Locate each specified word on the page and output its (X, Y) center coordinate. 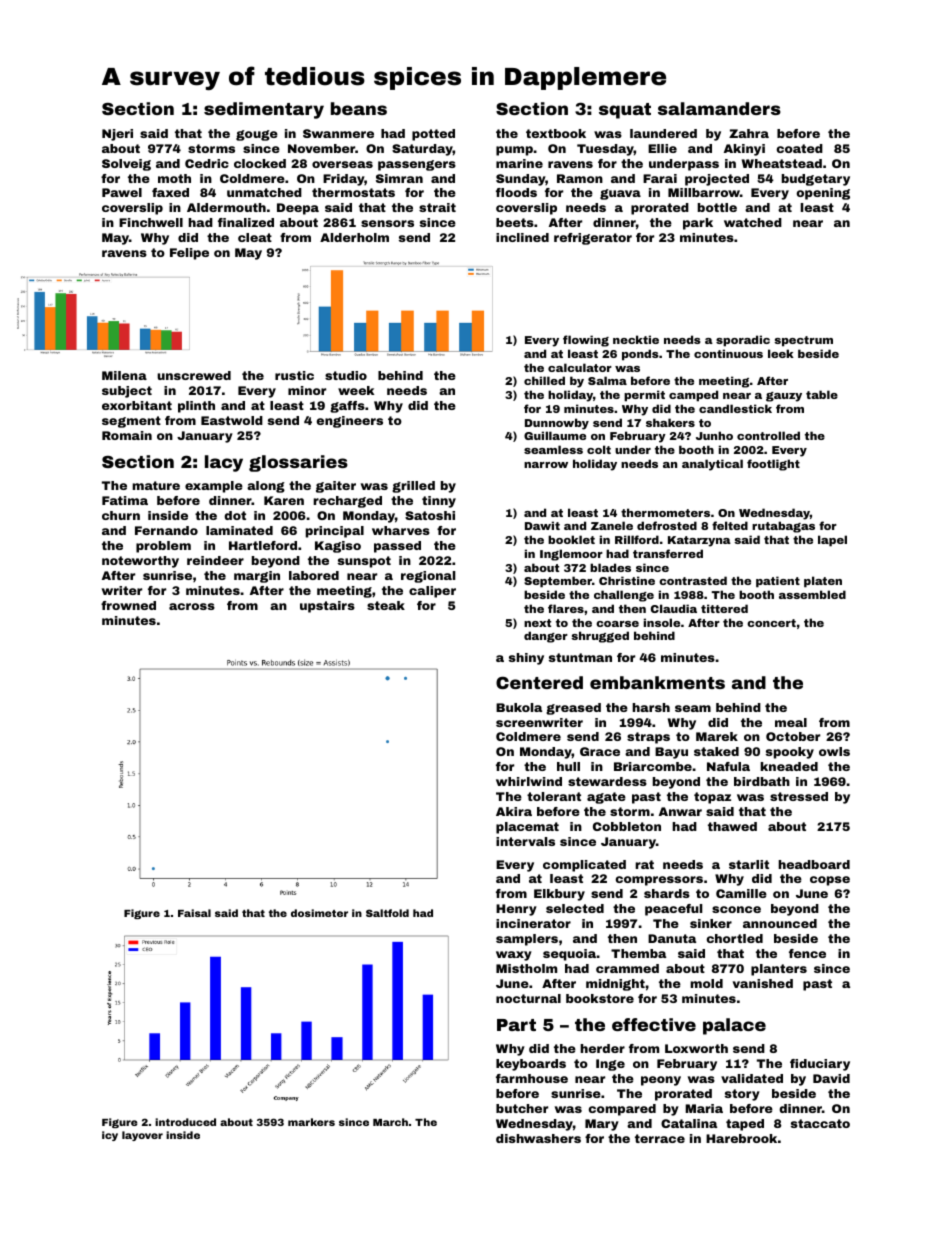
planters (779, 970)
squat (625, 111)
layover (142, 1136)
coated (799, 148)
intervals (525, 841)
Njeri (117, 135)
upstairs (327, 607)
